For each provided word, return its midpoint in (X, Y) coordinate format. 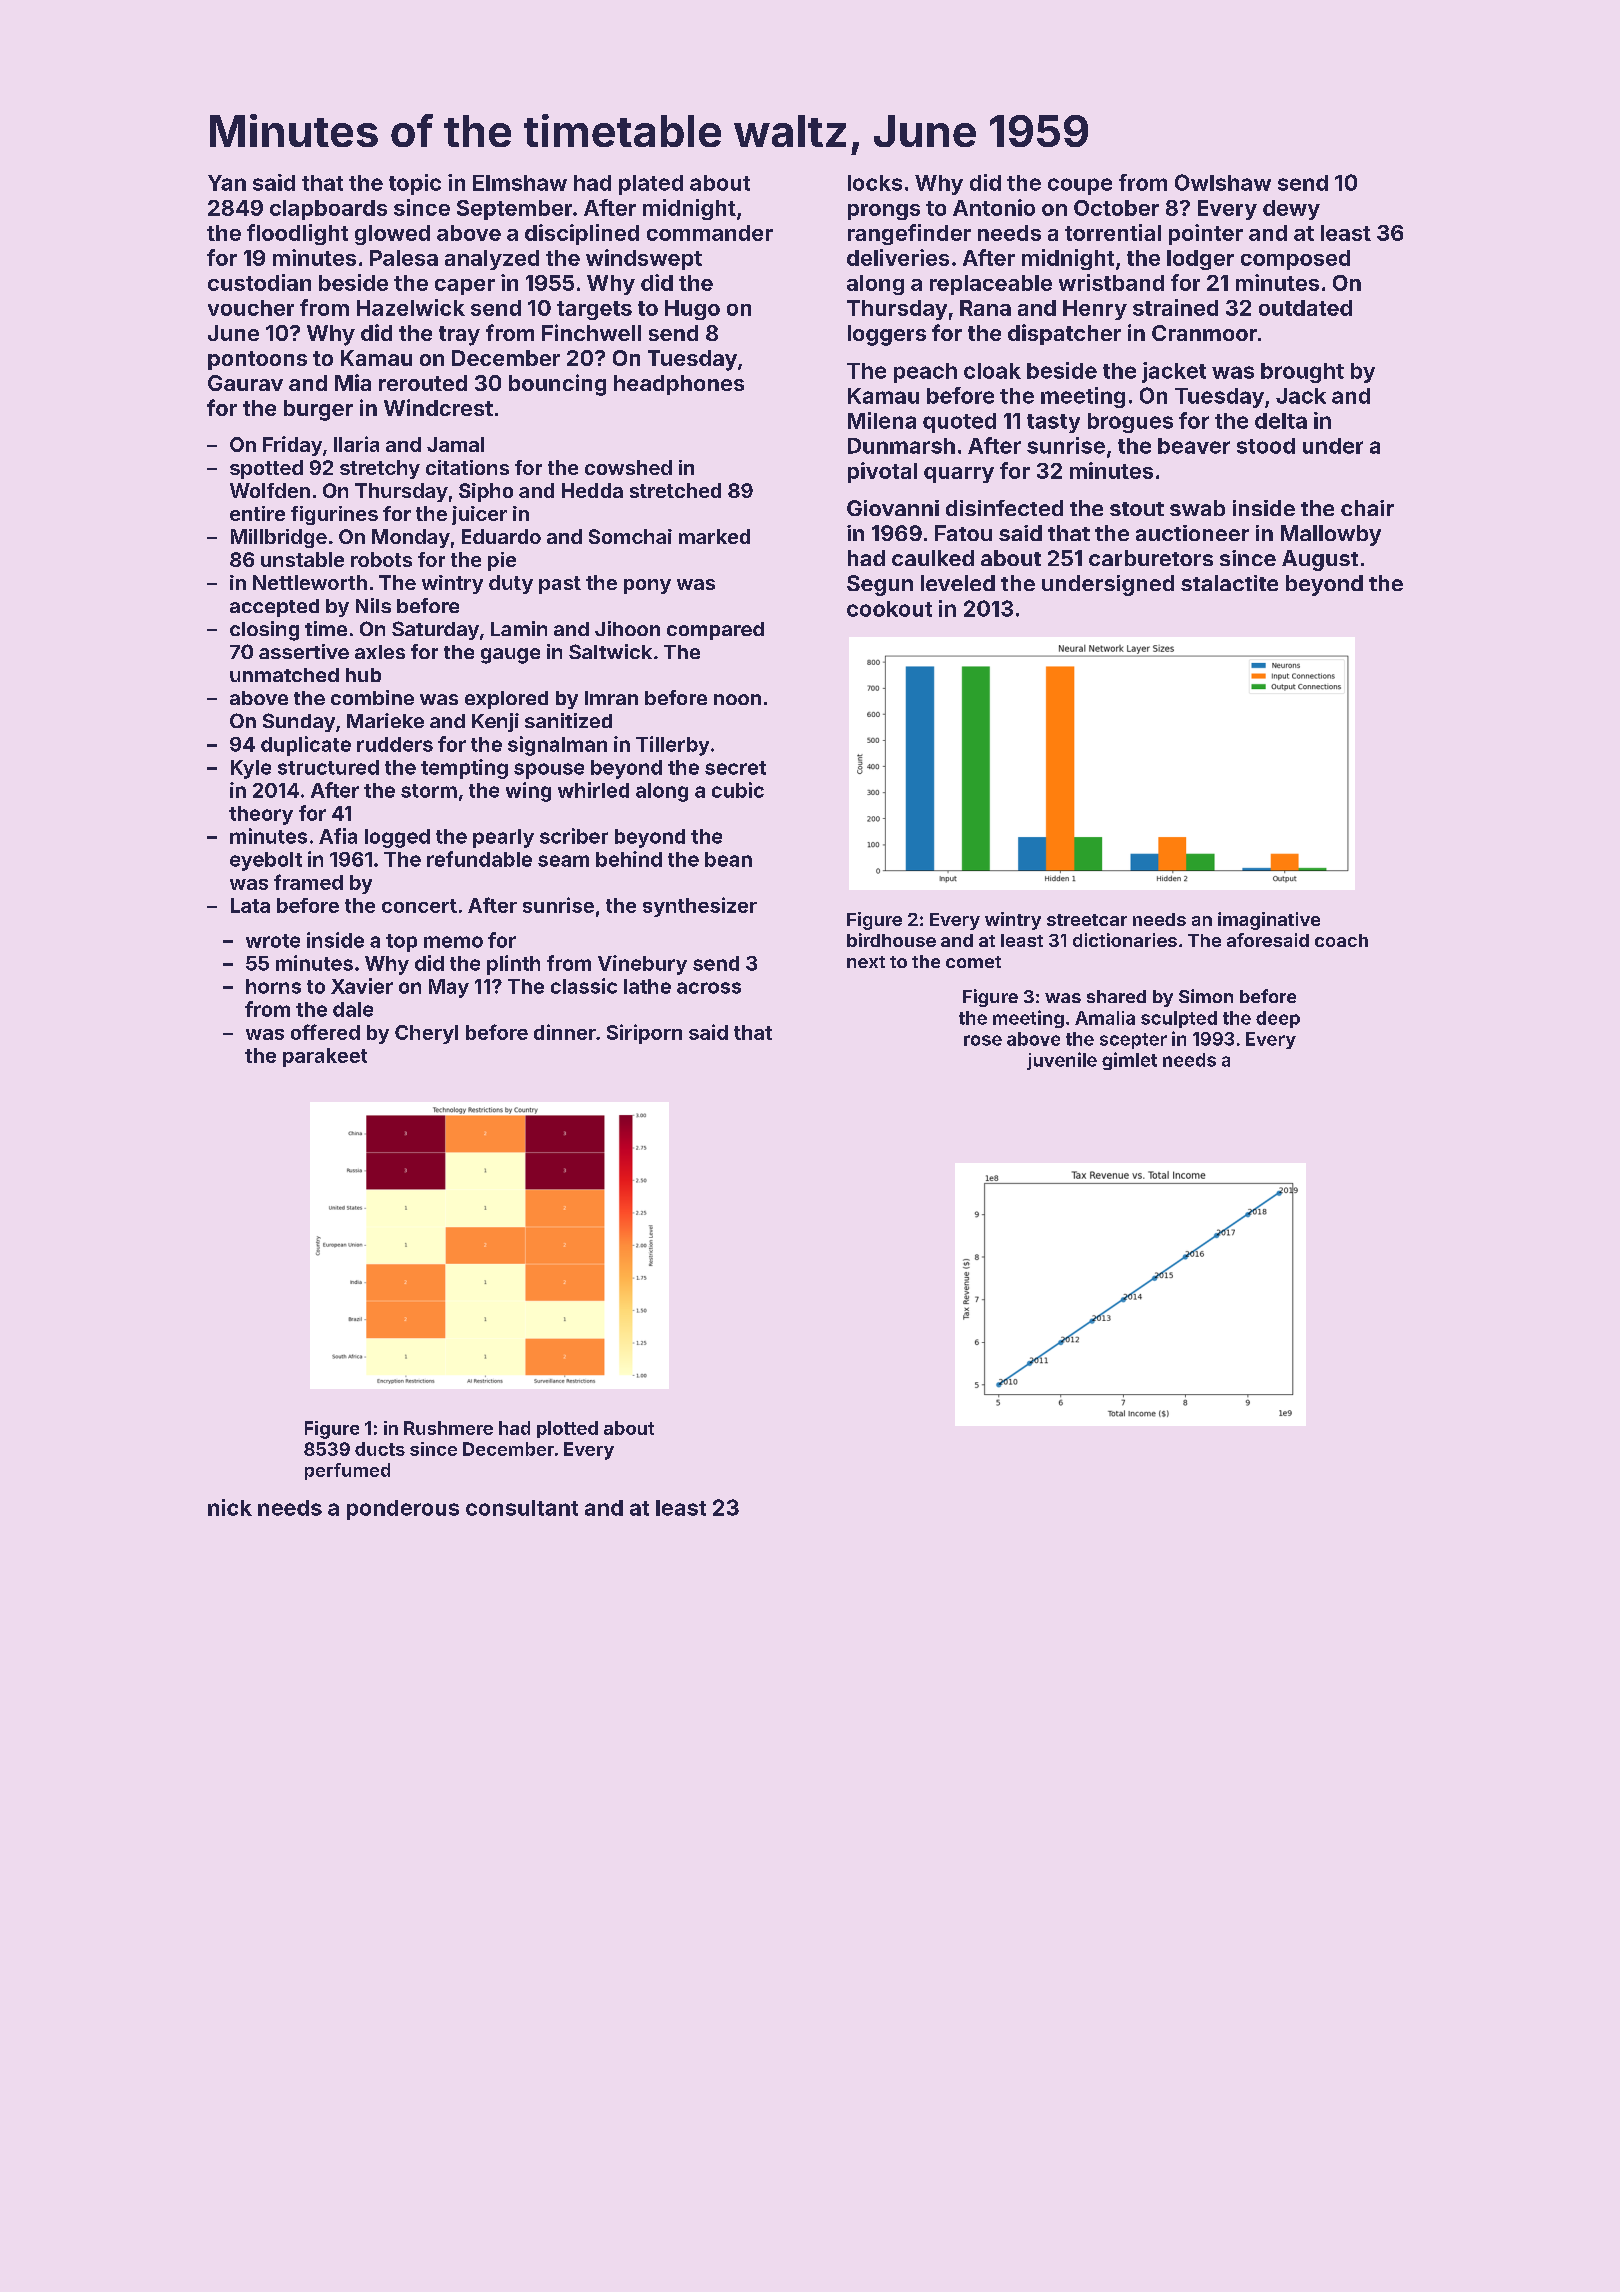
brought (1302, 373)
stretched (675, 490)
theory (261, 815)
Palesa (404, 258)
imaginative (1269, 921)
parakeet (325, 1057)
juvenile (1062, 1061)
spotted (266, 469)
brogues (1130, 423)
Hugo (692, 310)
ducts (380, 1449)
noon (737, 699)
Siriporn (644, 1034)
